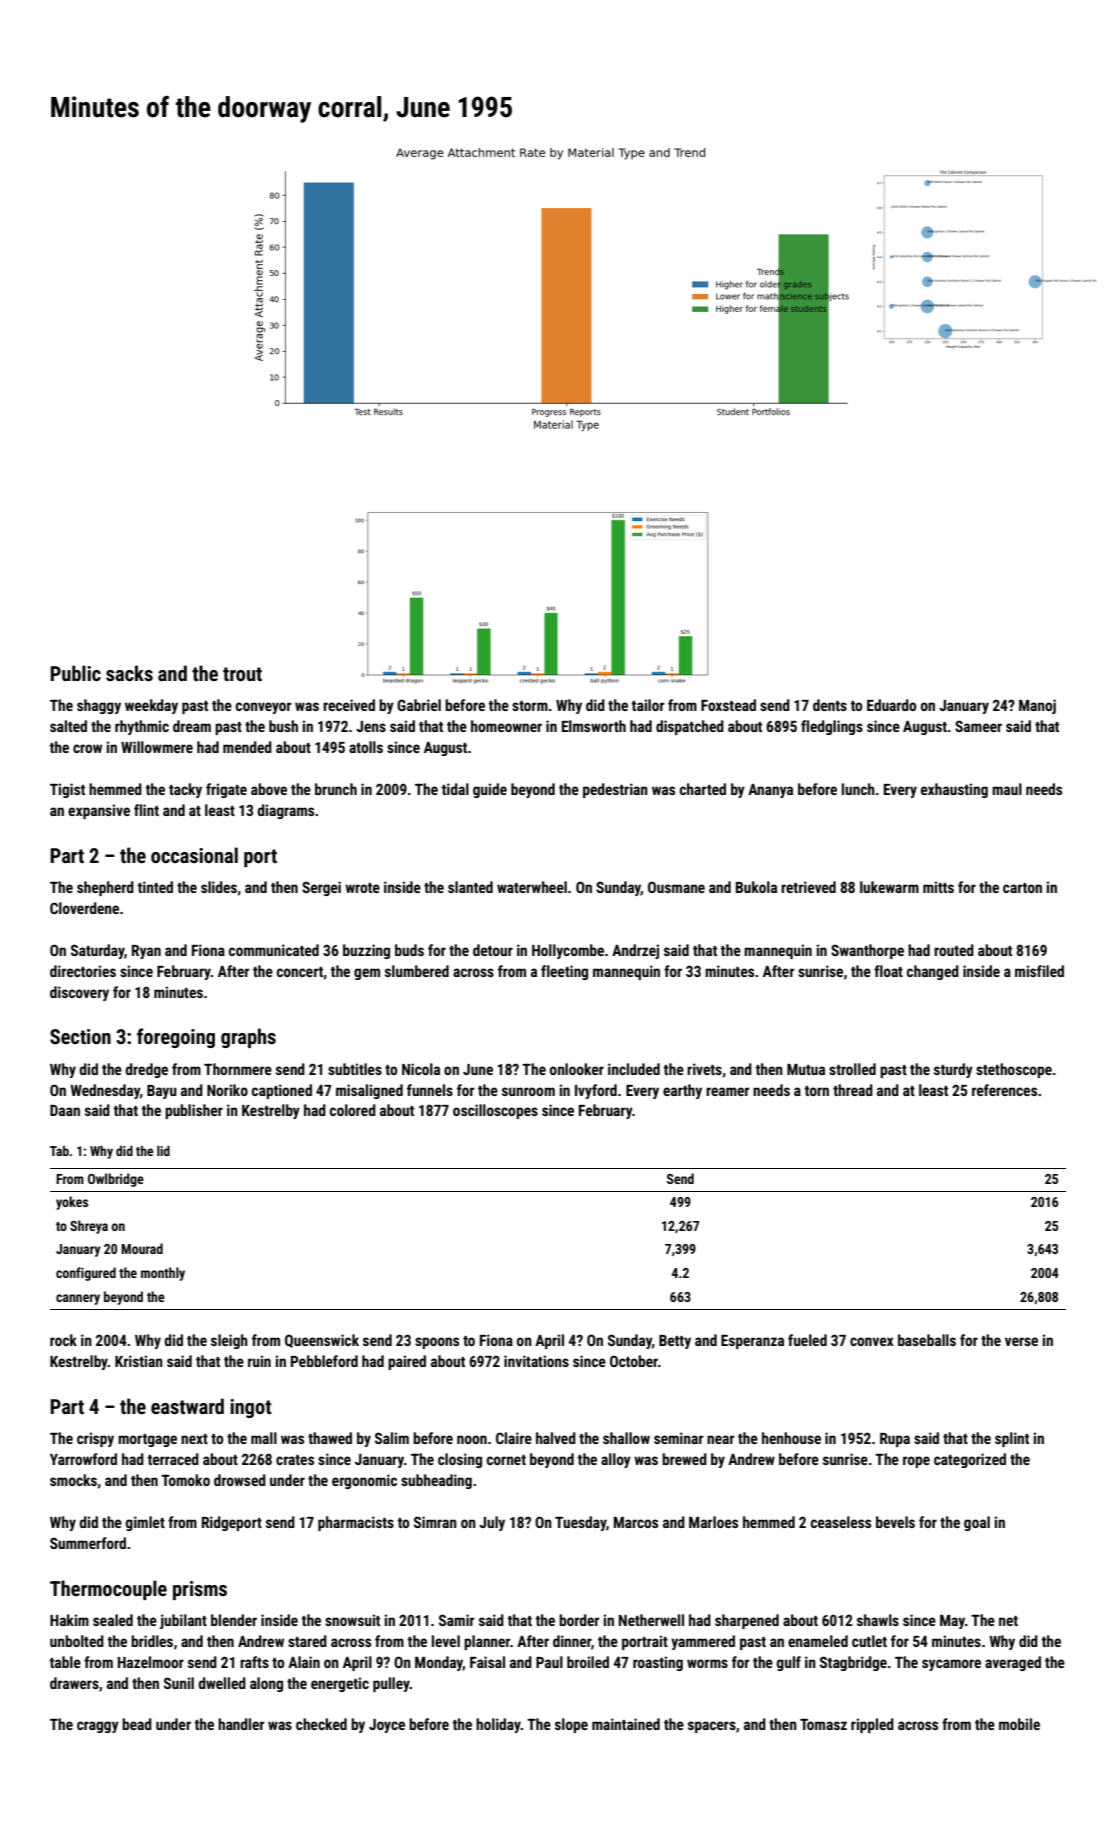 The width and height of the screenshot is (1115, 1837). What do you see at coordinates (222, 1683) in the screenshot?
I see `dwelled` at bounding box center [222, 1683].
